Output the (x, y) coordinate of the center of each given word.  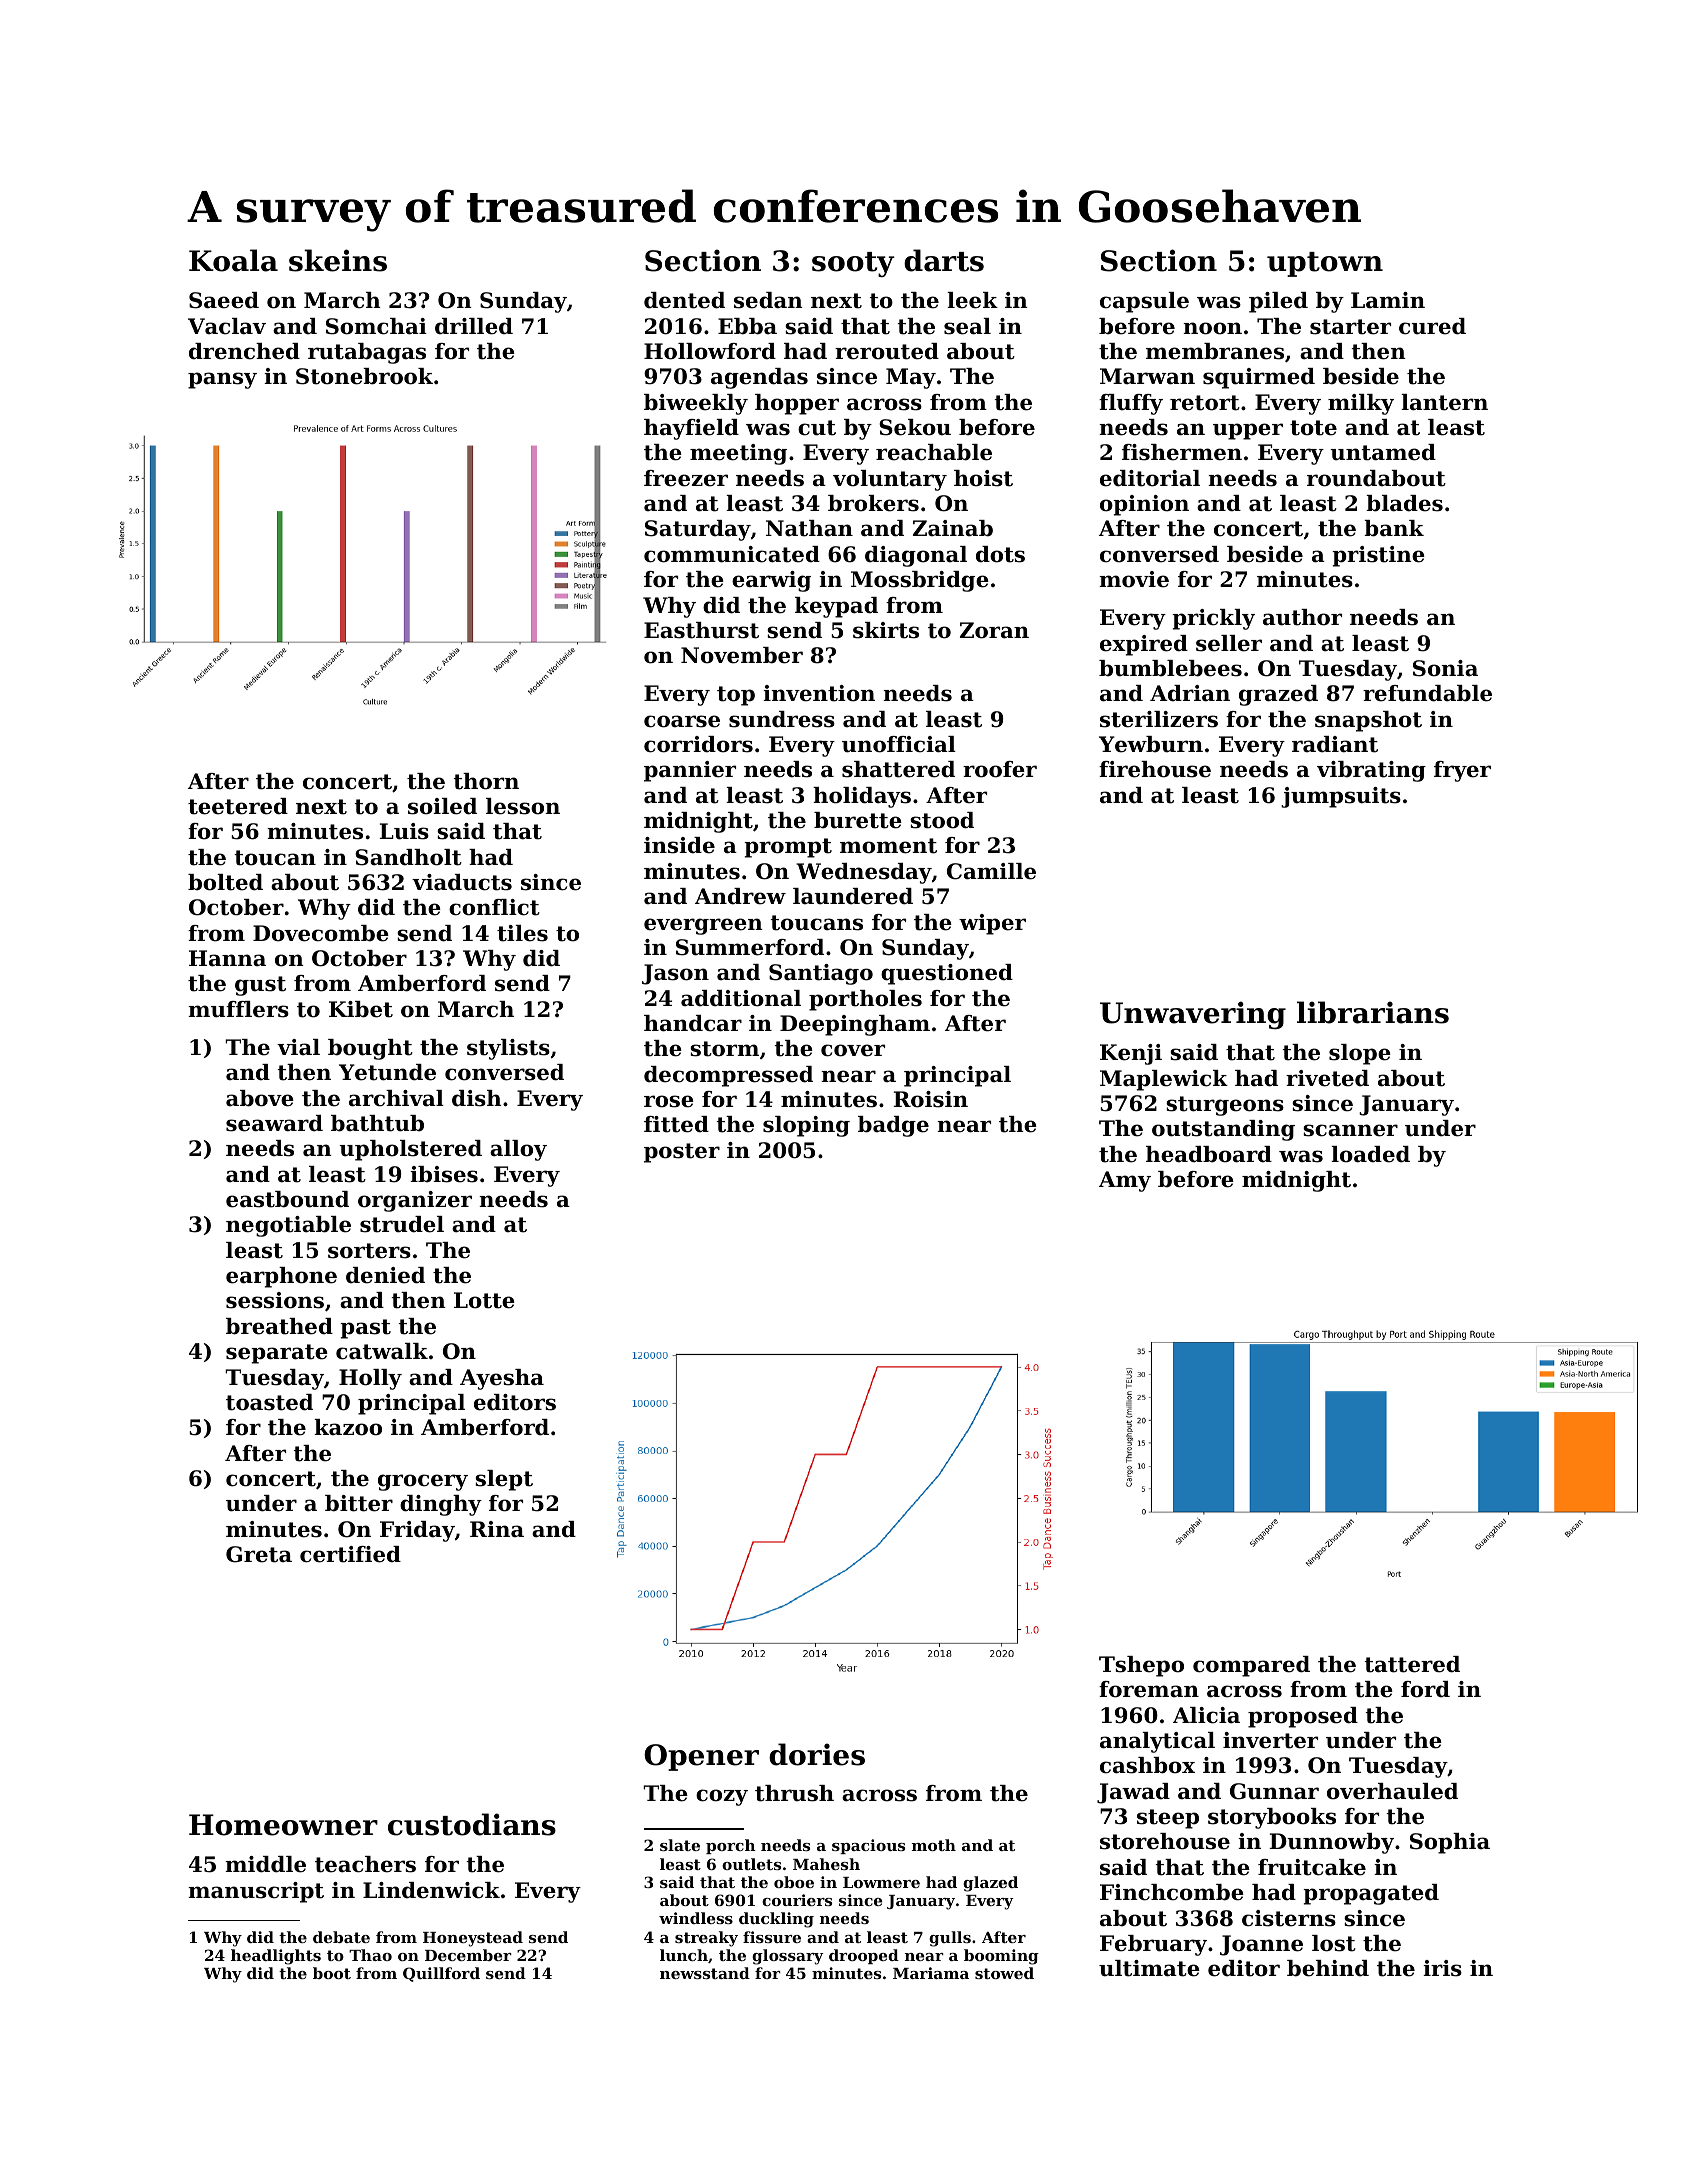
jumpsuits (1341, 797)
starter (1350, 327)
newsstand (705, 1973)
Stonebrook (364, 376)
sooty (853, 264)
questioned (947, 974)
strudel (402, 1224)
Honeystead (473, 1939)
